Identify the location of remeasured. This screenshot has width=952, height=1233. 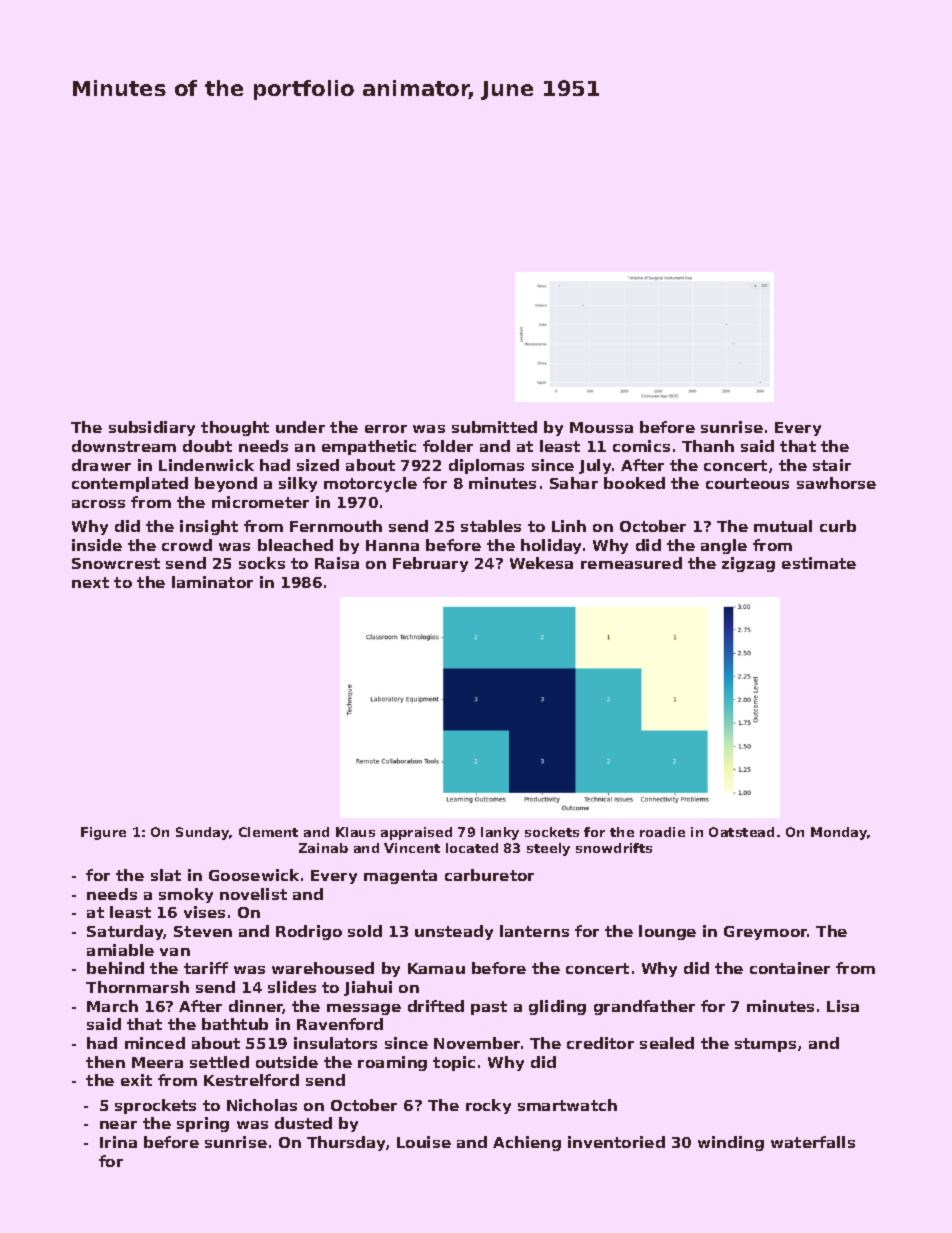
(631, 563).
